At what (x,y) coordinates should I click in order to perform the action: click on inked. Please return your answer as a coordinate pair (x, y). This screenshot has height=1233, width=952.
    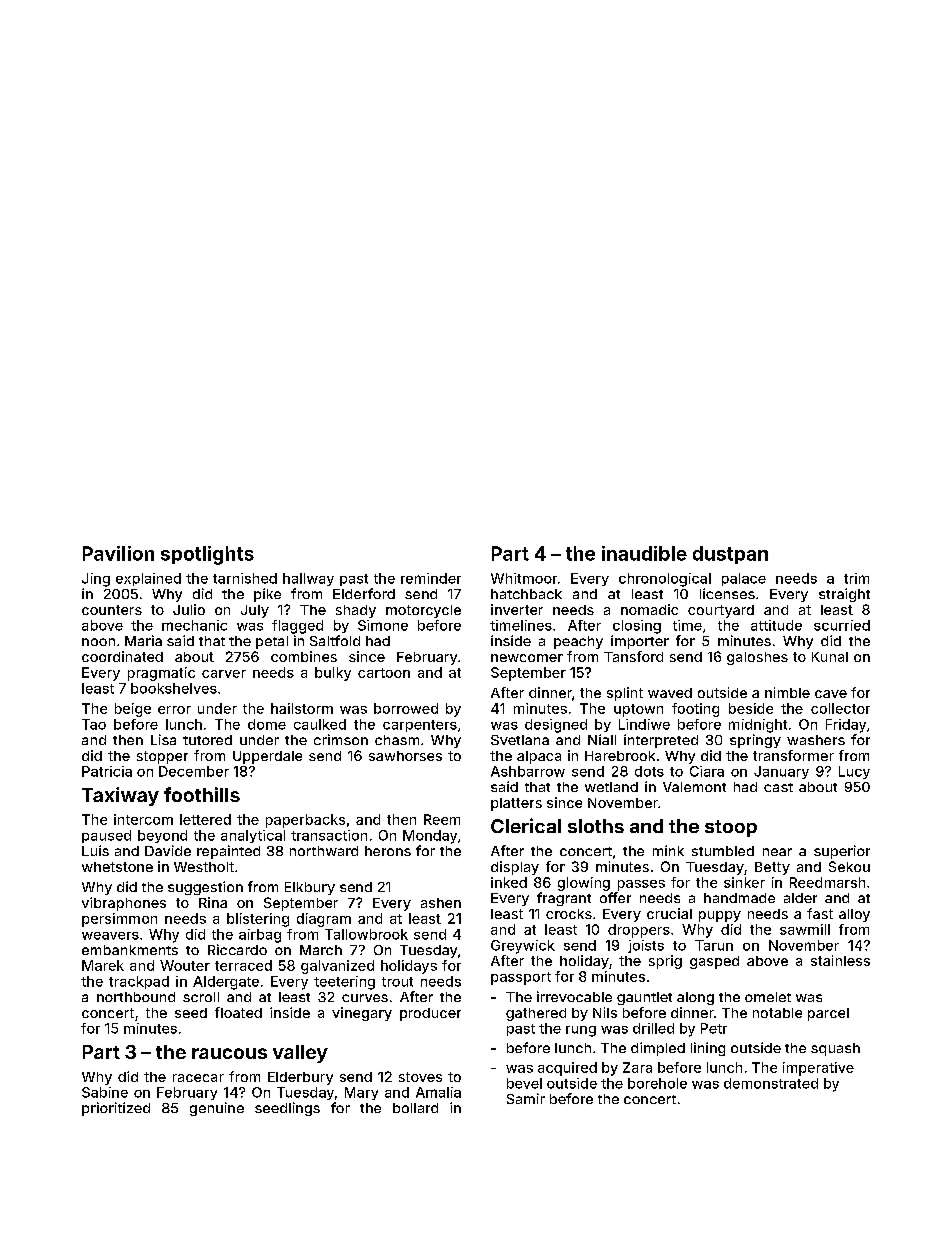
    Looking at the image, I should click on (509, 882).
